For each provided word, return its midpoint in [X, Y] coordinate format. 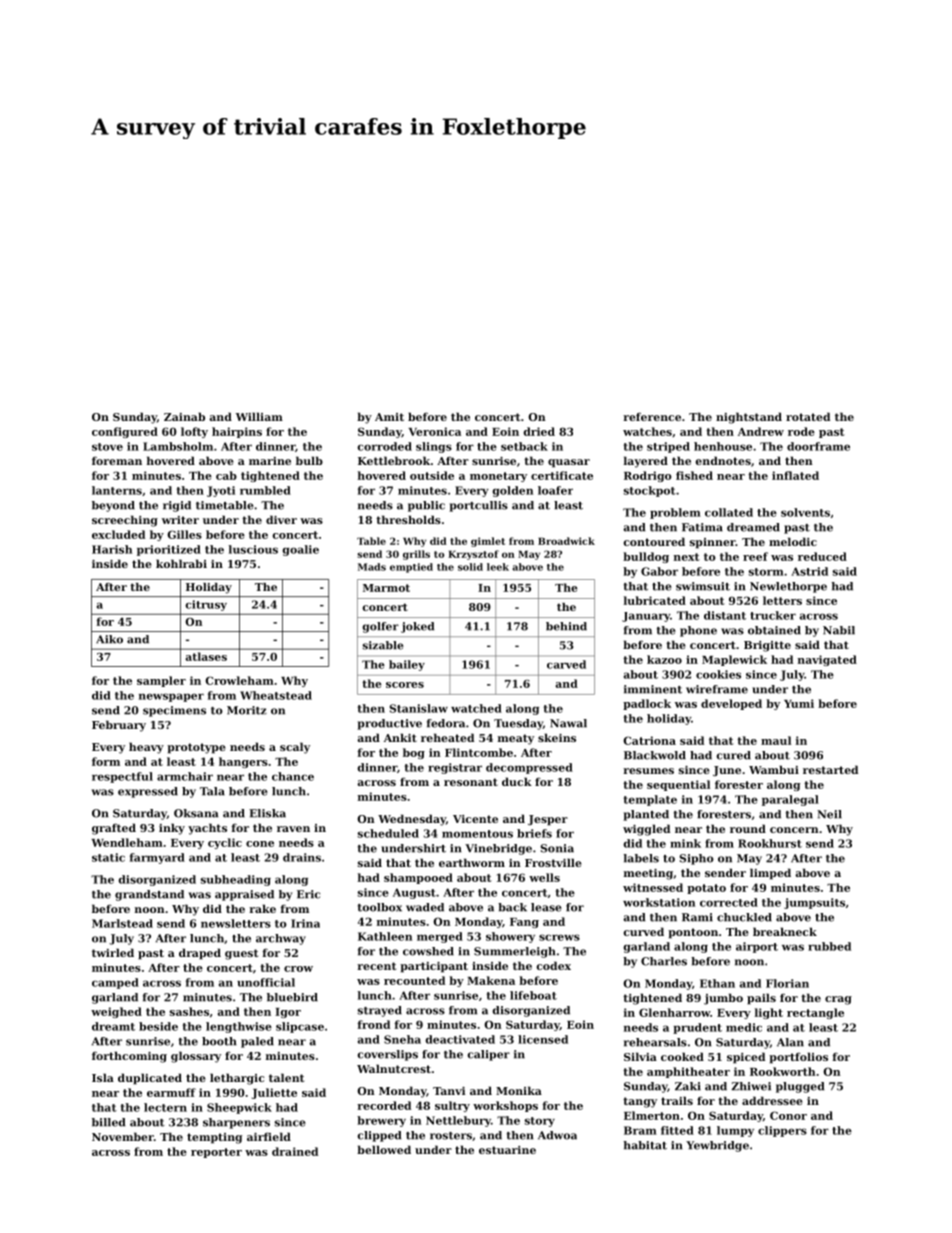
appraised [244, 895]
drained [295, 1151]
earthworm [472, 862]
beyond [113, 506]
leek [498, 567]
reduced [822, 556]
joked [417, 627]
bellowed [384, 1149]
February [119, 726]
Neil [829, 814]
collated [729, 512]
